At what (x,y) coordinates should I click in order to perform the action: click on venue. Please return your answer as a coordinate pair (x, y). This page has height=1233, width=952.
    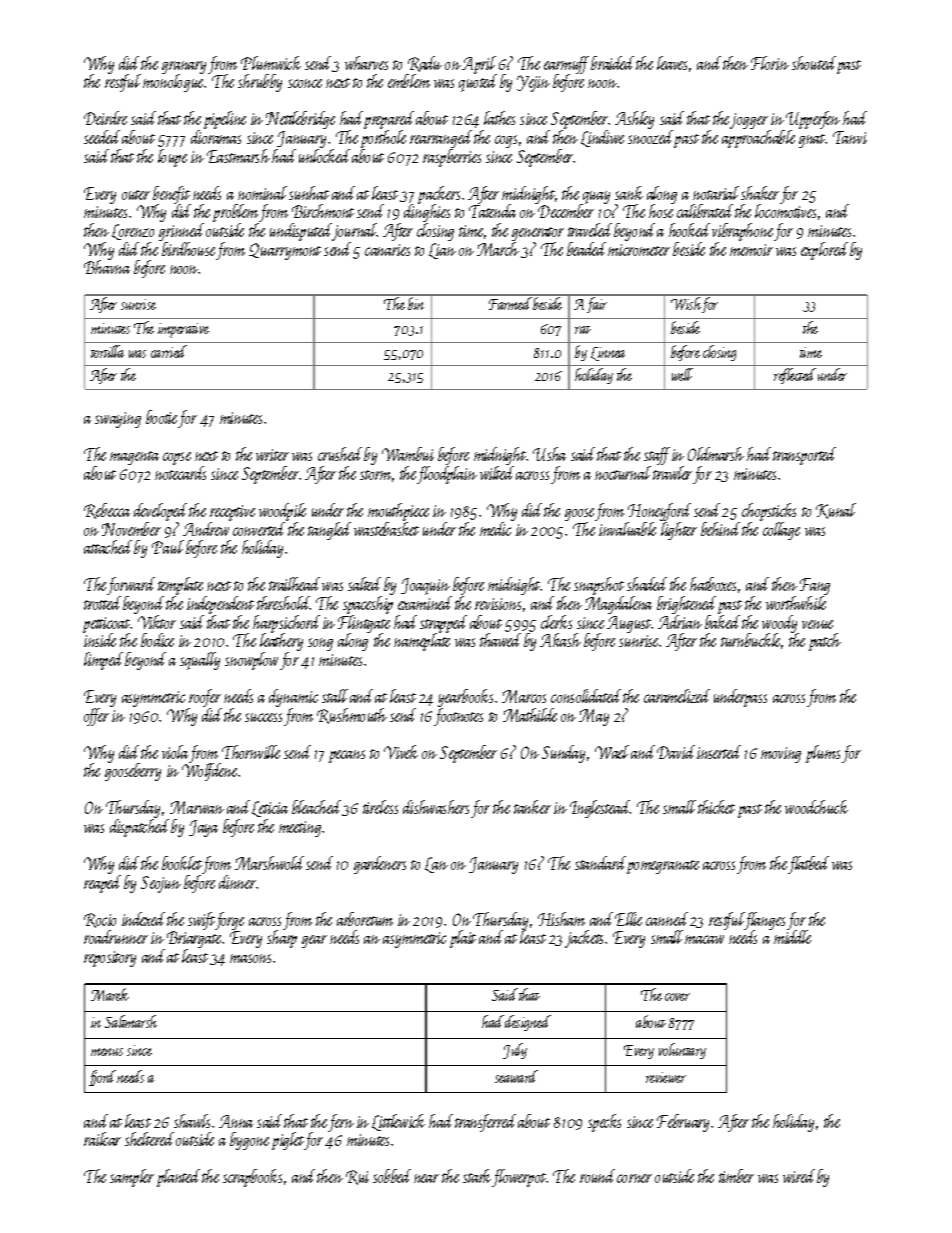
    Looking at the image, I should click on (817, 624).
